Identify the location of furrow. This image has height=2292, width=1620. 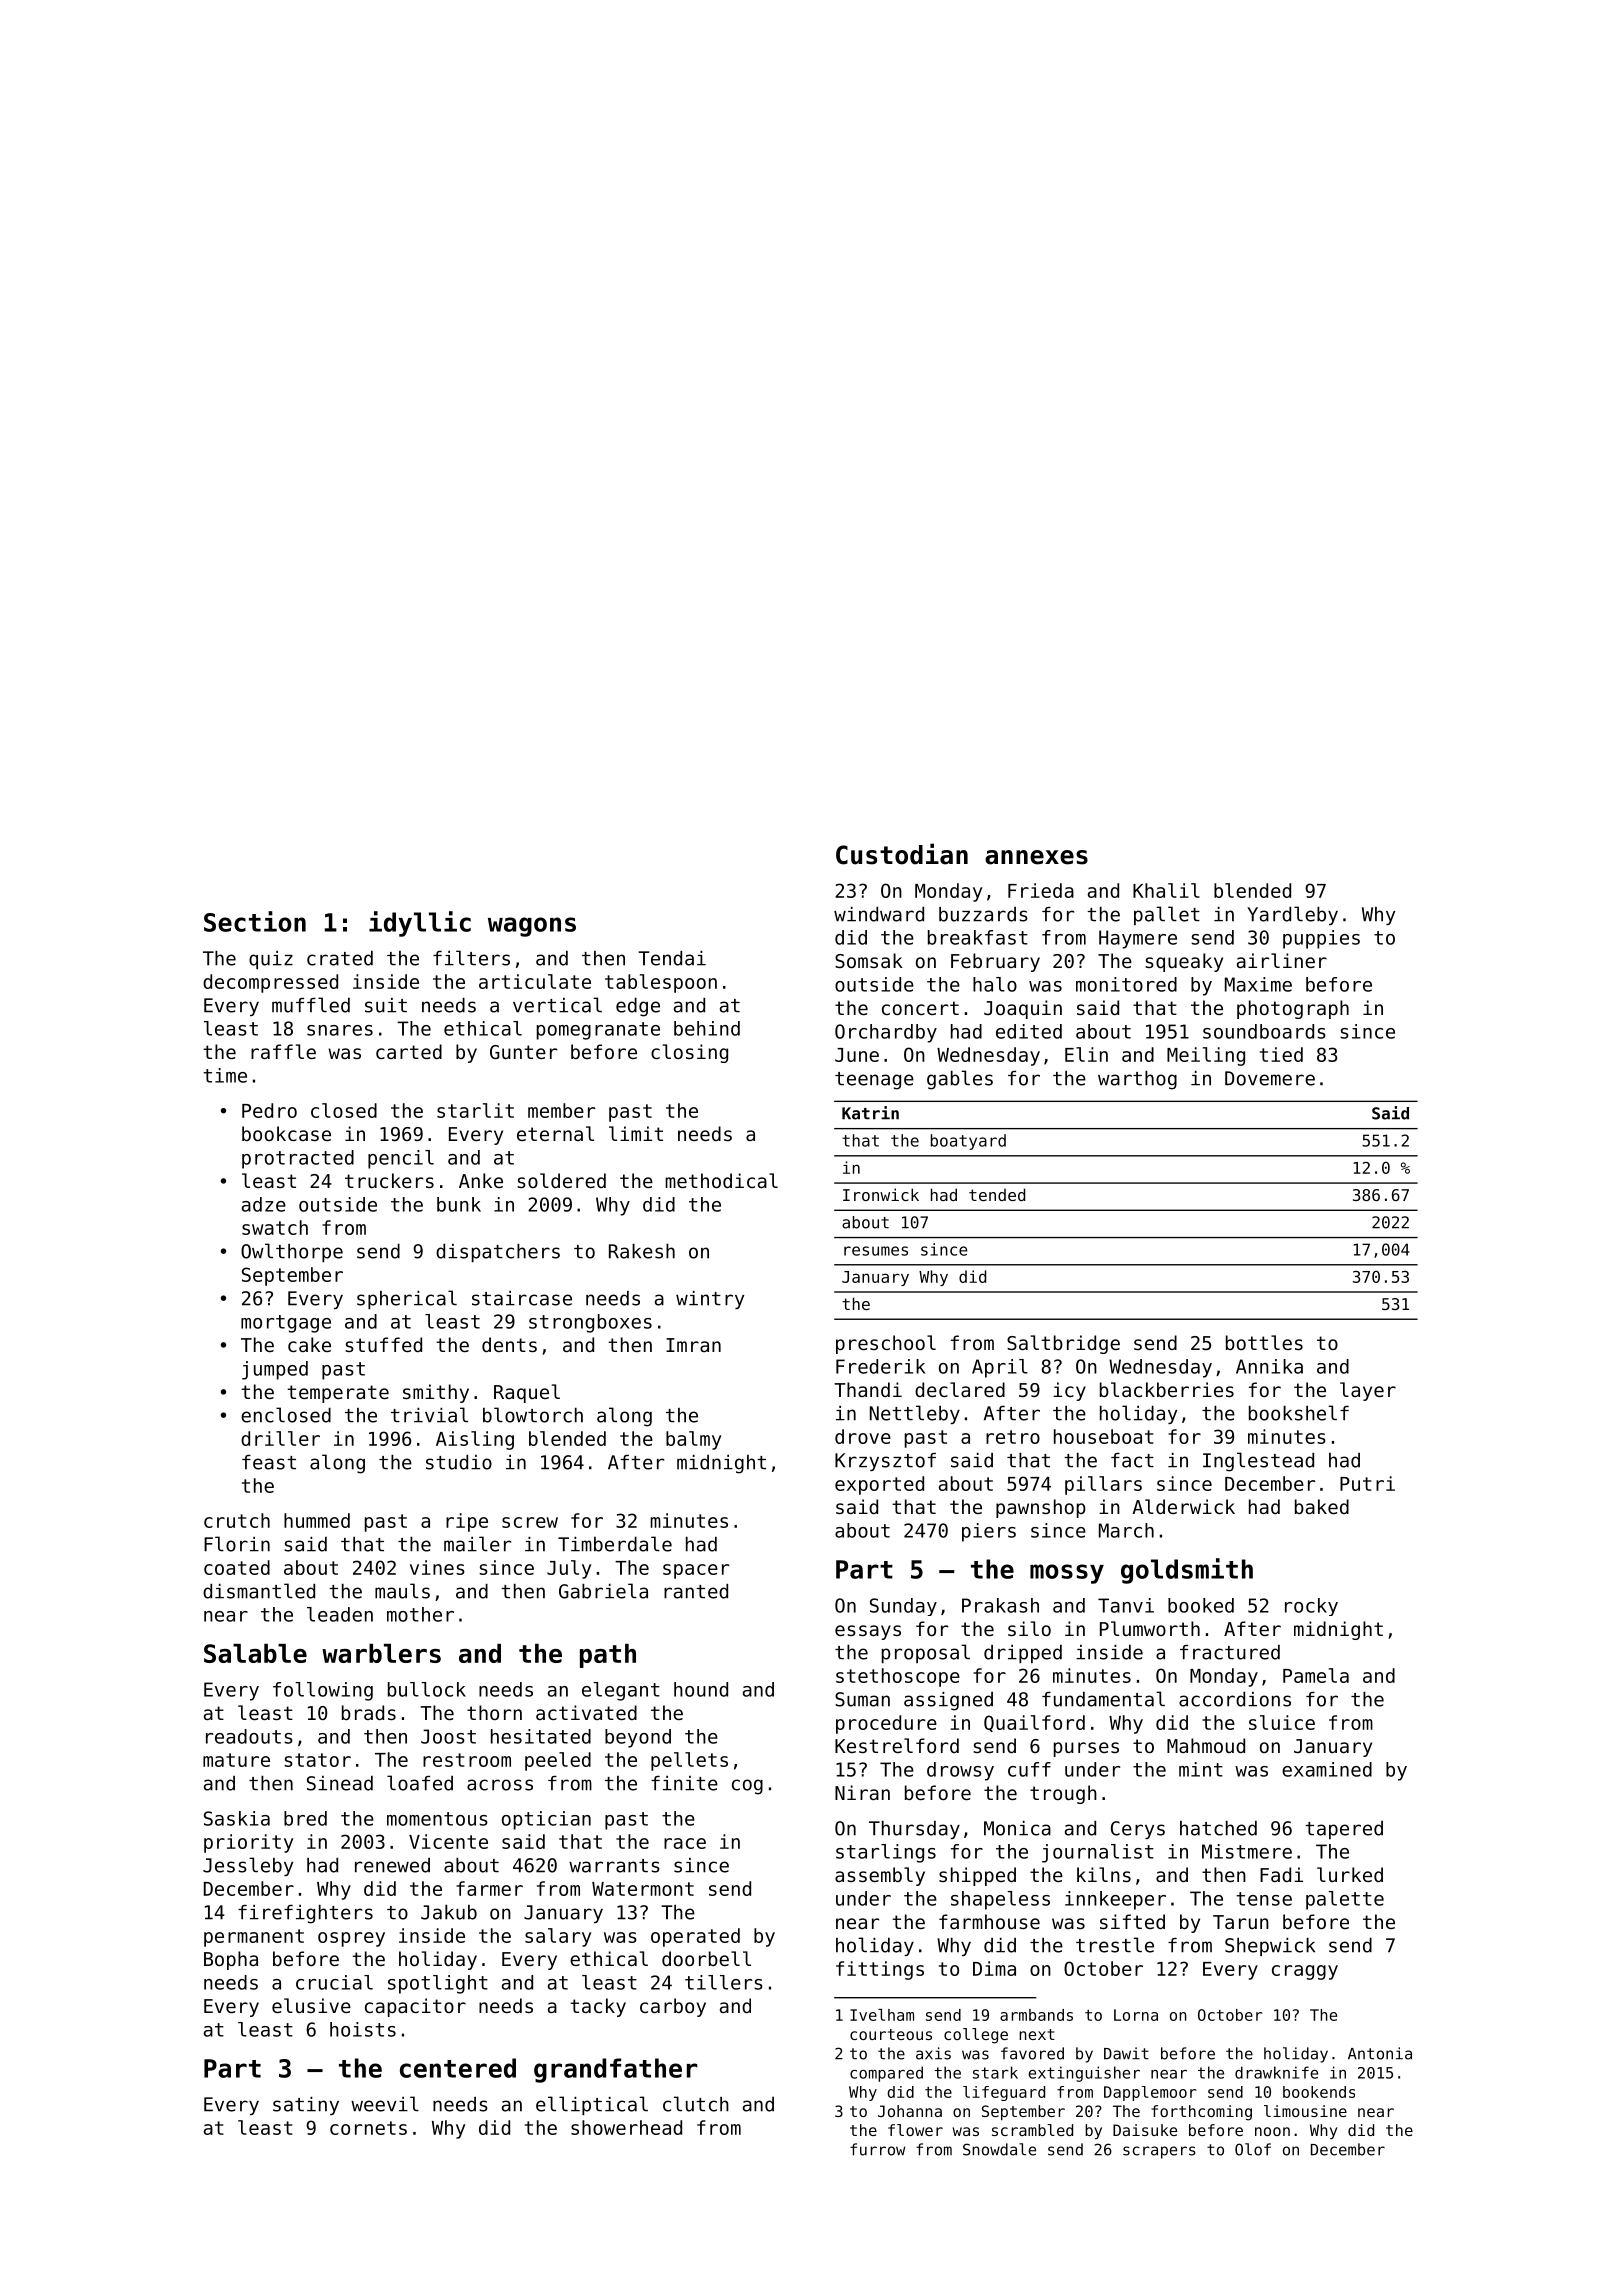
(877, 2149).
